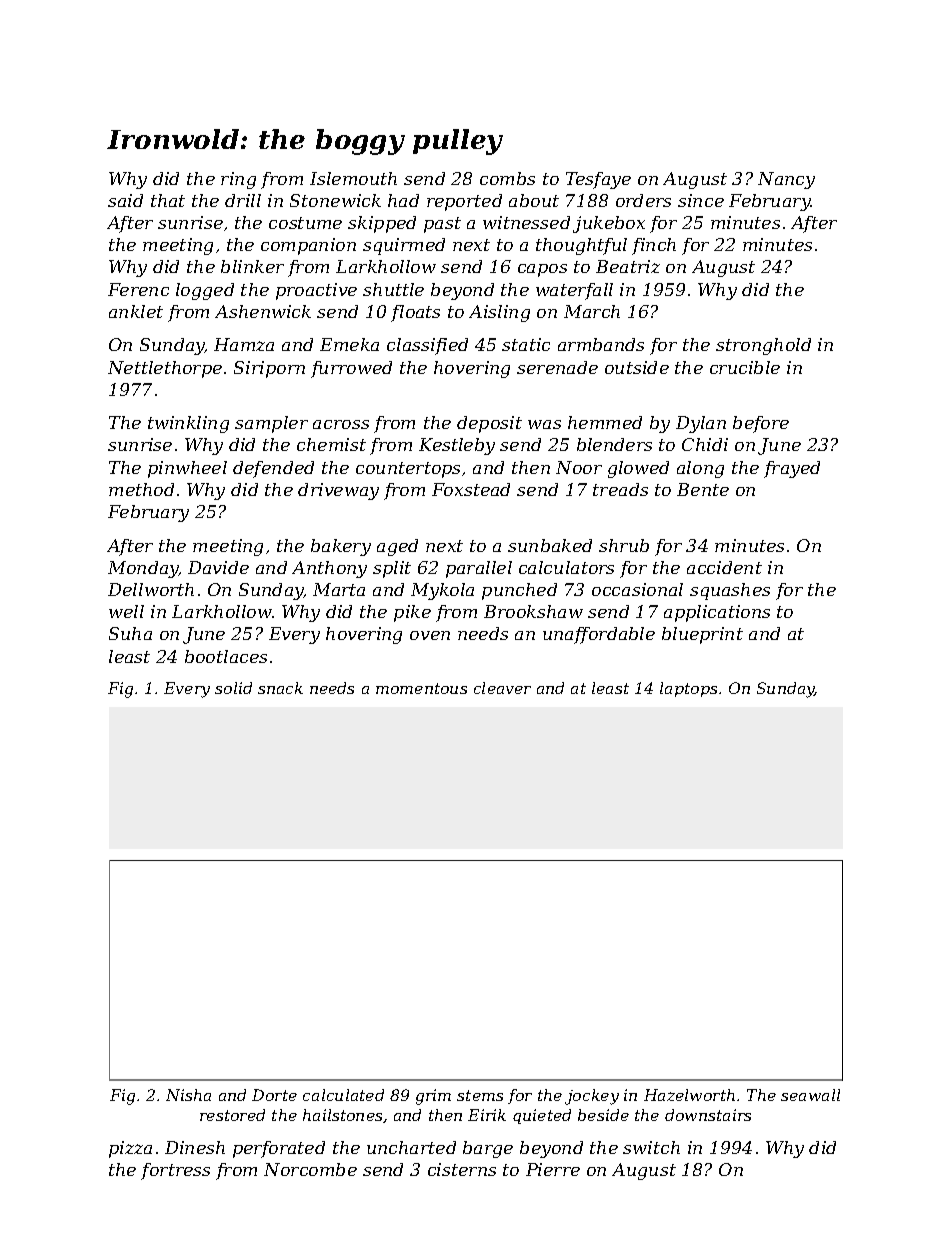 Image resolution: width=952 pixels, height=1233 pixels. Describe the element at coordinates (233, 688) in the page. I see `solid` at that location.
